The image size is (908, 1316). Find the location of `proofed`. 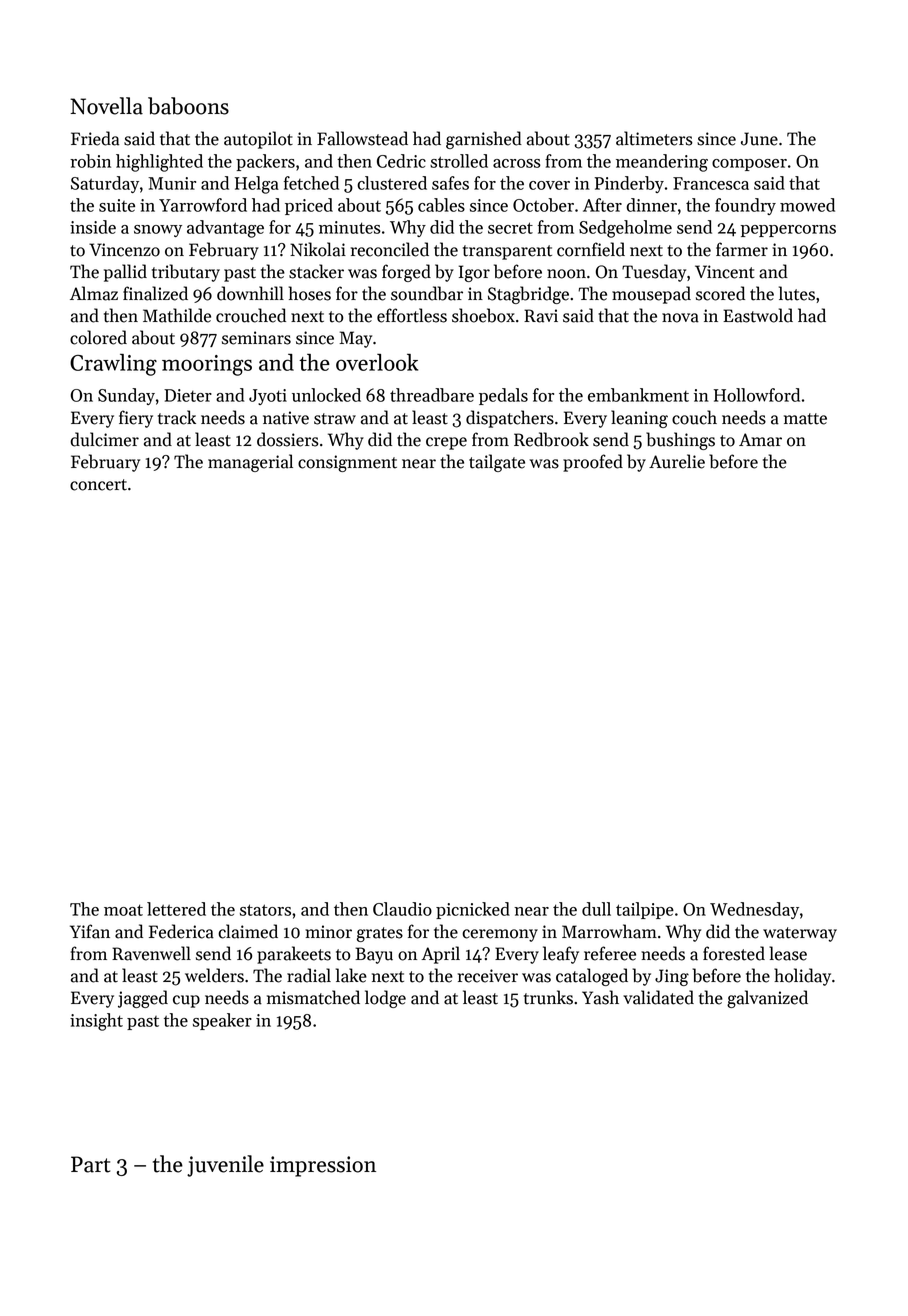

proofed is located at coordinates (593, 463).
